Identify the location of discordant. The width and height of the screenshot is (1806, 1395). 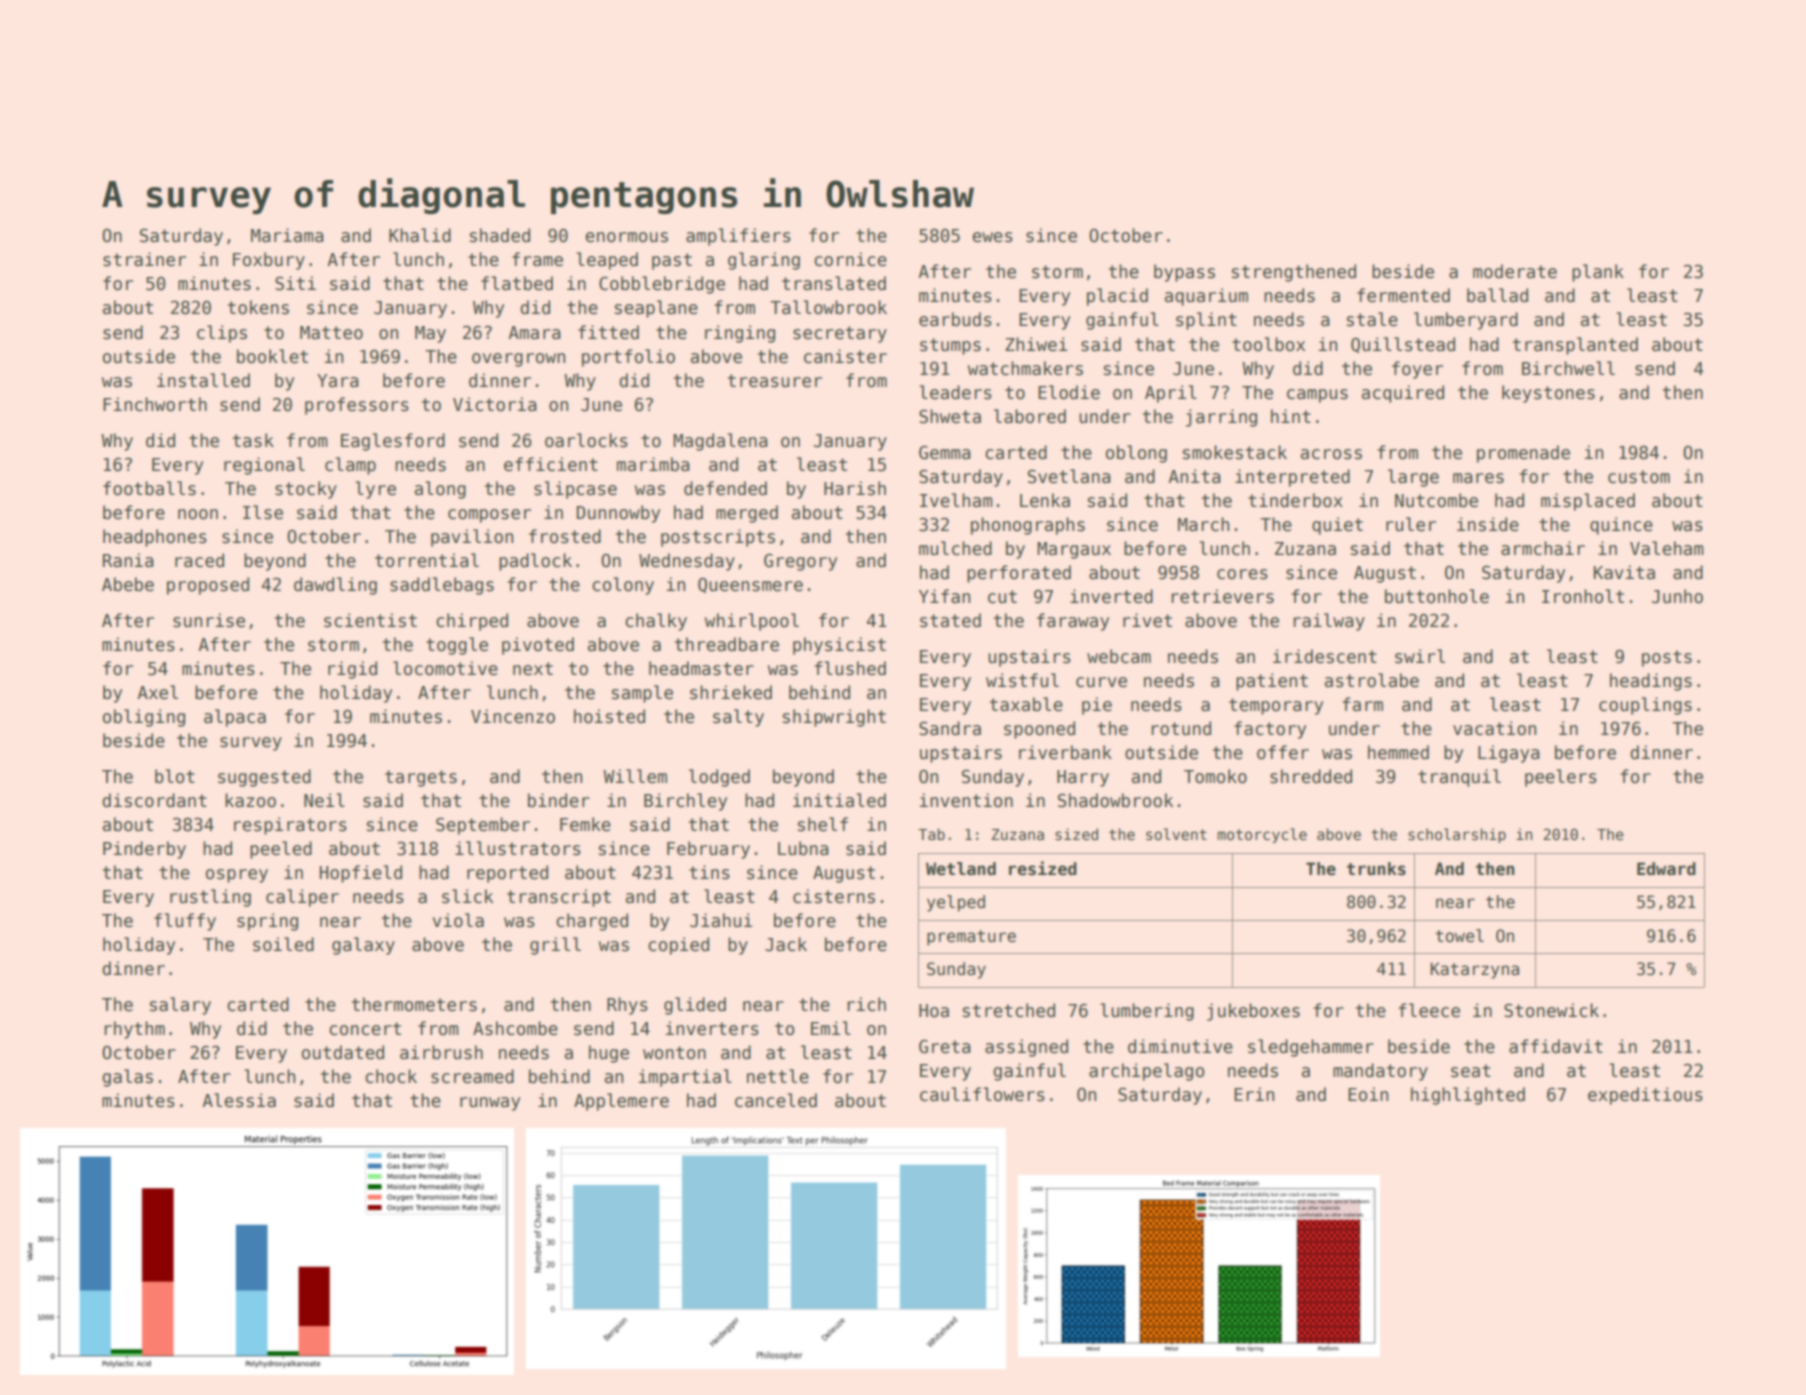
(154, 800).
